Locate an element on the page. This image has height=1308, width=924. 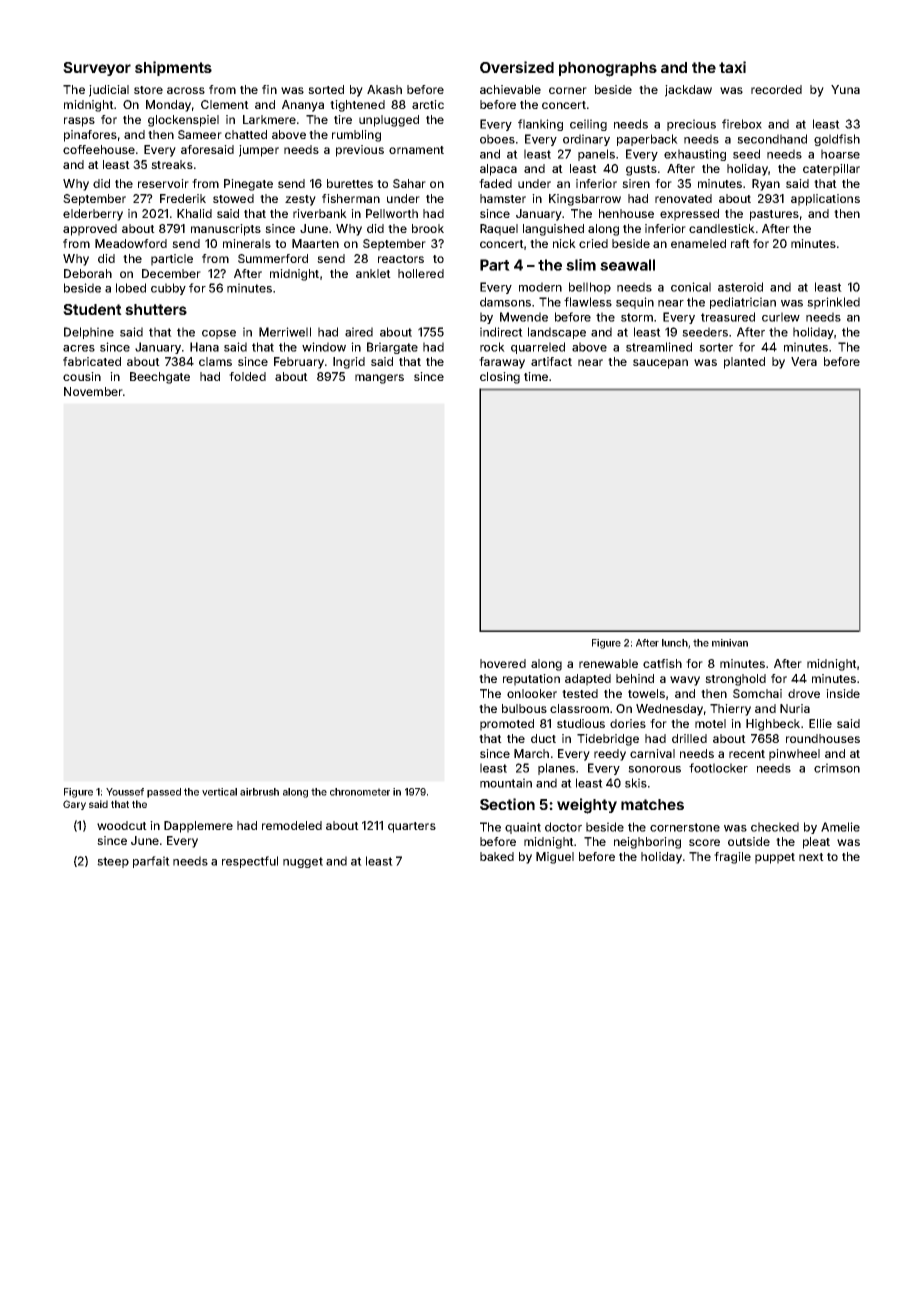
Raquel is located at coordinates (499, 230).
